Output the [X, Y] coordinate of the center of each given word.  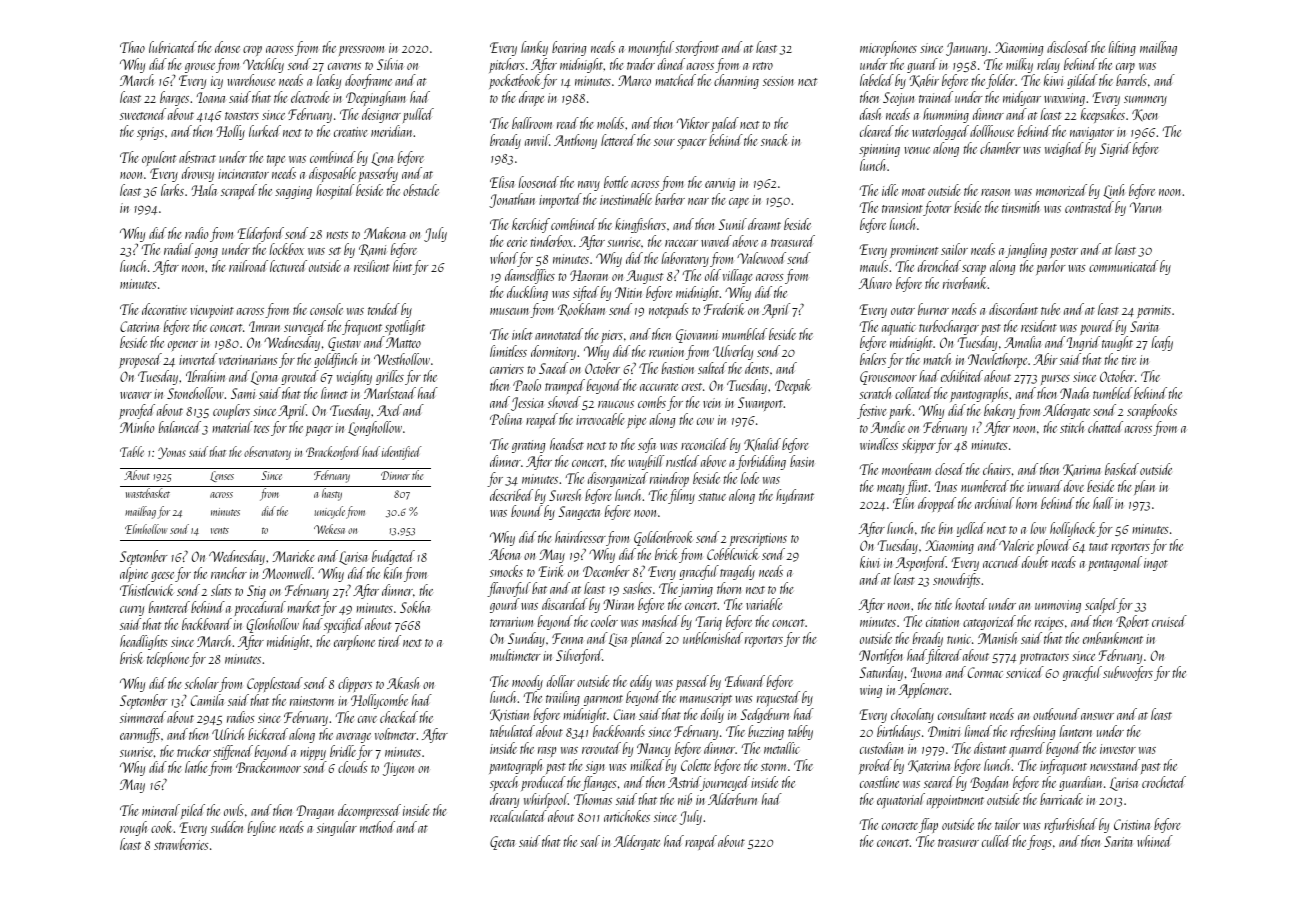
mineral [161, 810]
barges [174, 98]
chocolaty [912, 715]
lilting [1122, 48]
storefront [697, 48]
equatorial [901, 801]
